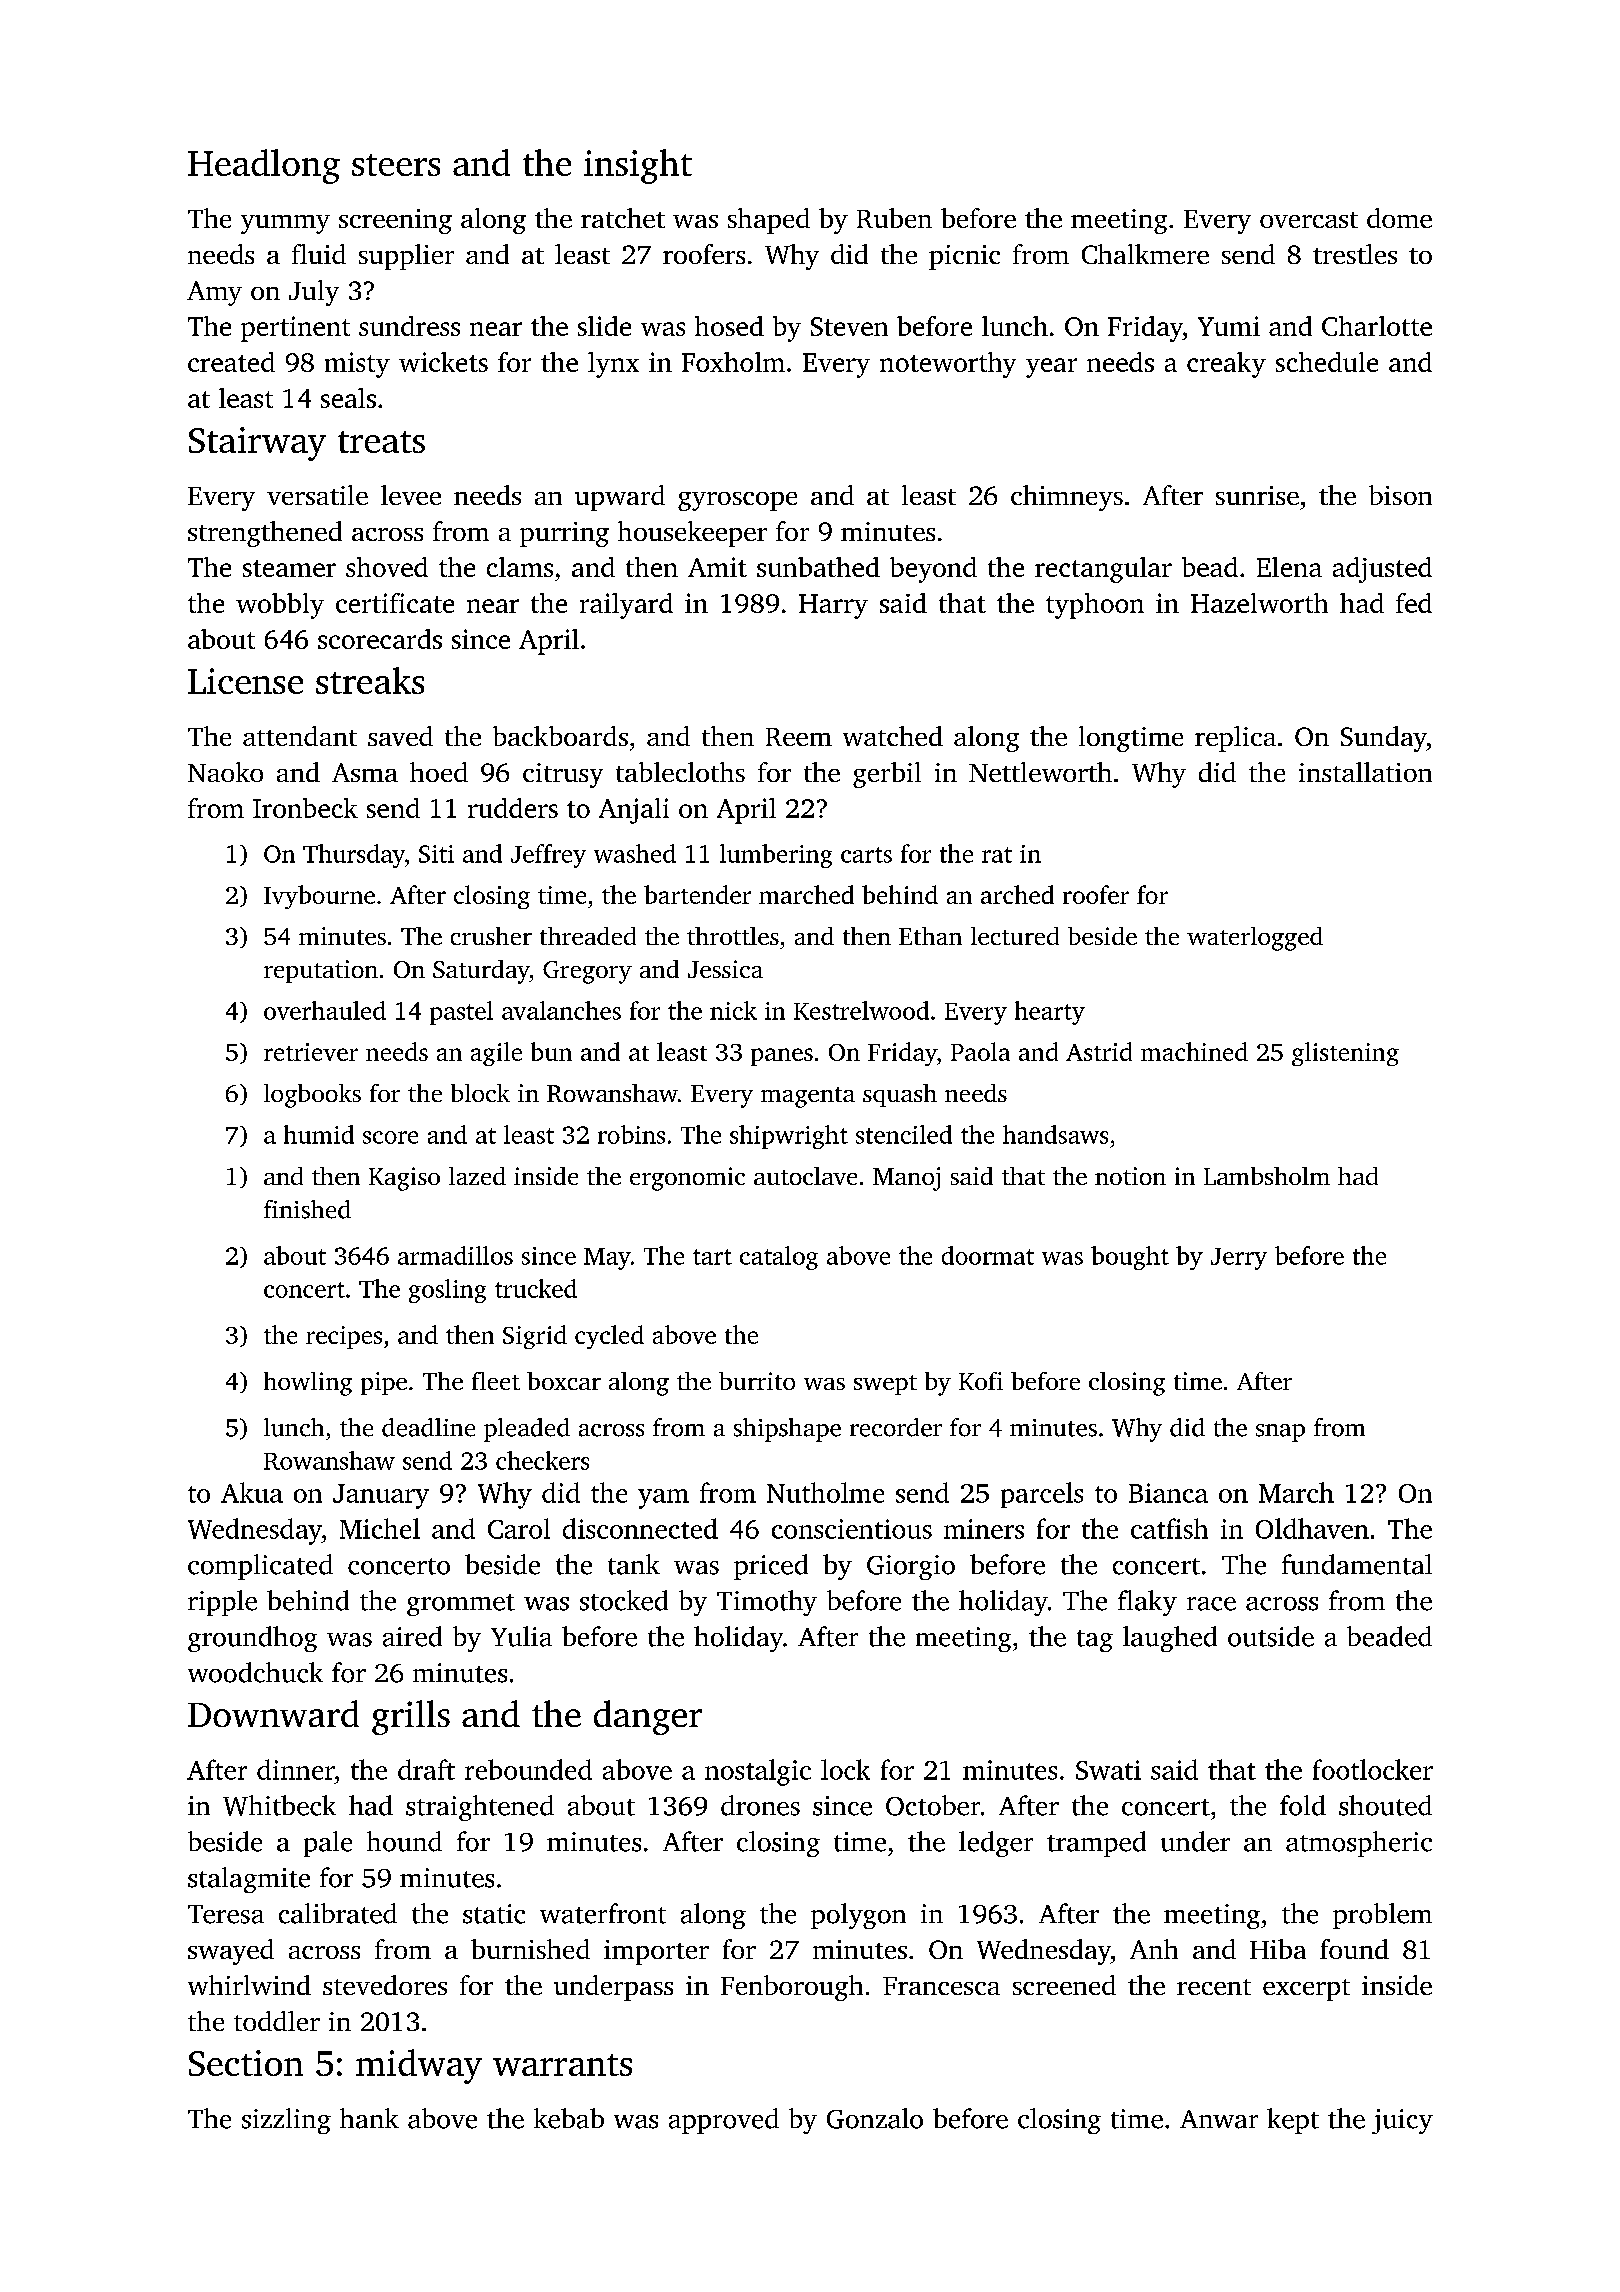 This image has width=1620, height=2292. Describe the element at coordinates (1235, 739) in the image. I see `replica` at that location.
